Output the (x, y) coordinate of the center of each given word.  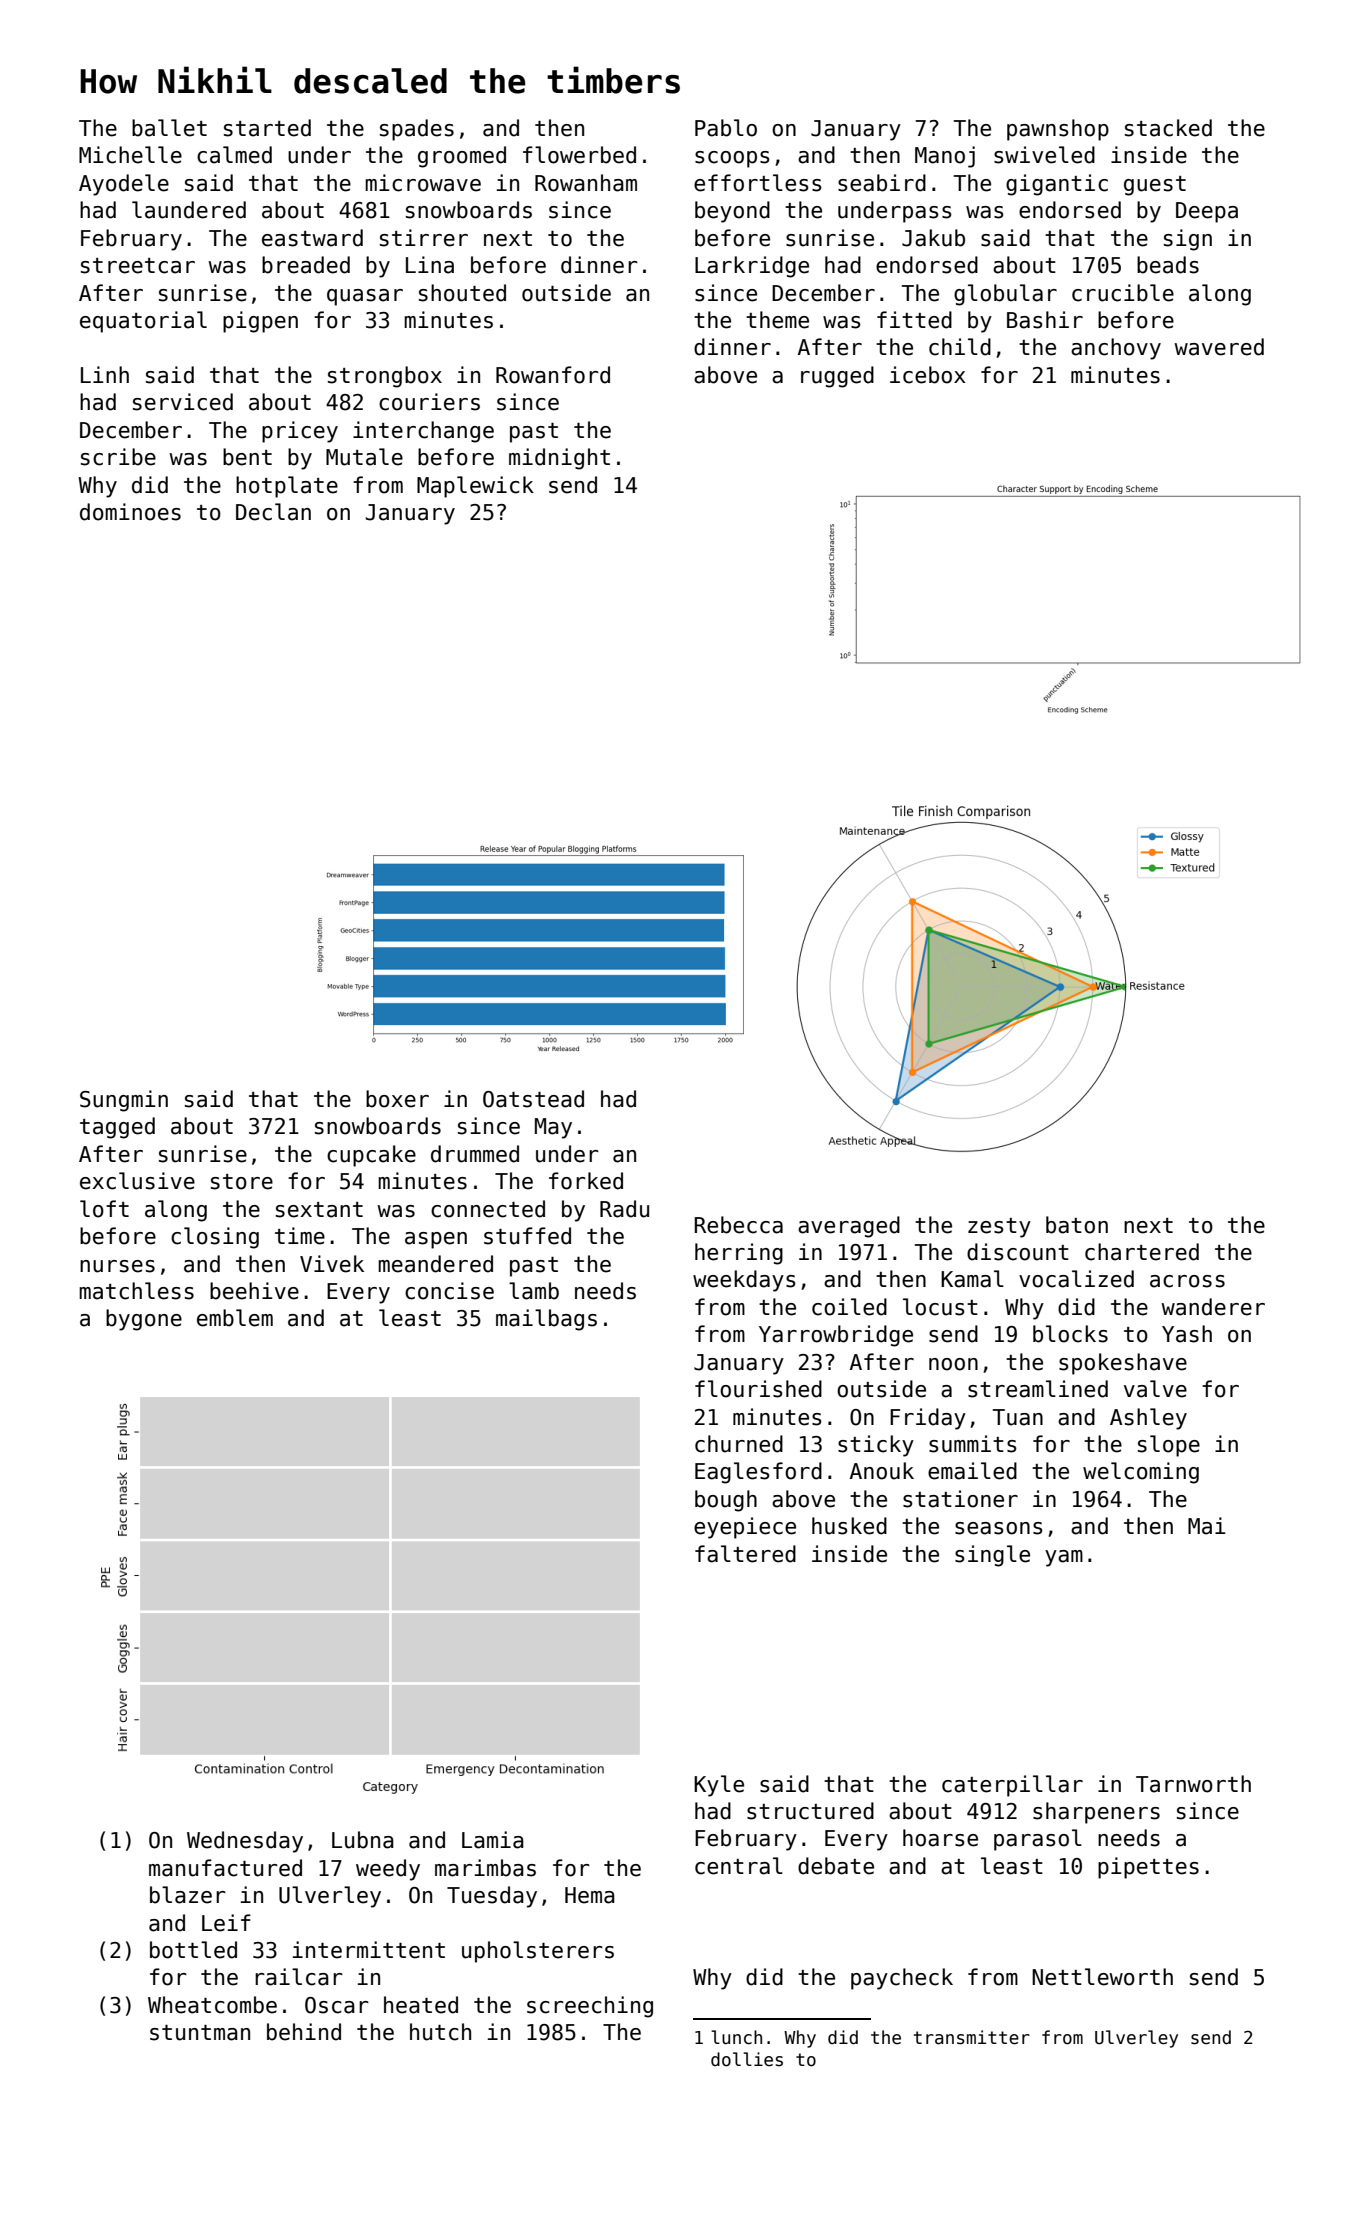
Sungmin (124, 1101)
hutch (440, 2032)
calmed (234, 155)
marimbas (485, 1868)
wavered (1219, 347)
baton (1077, 1225)
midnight (559, 459)
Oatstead (533, 1099)
